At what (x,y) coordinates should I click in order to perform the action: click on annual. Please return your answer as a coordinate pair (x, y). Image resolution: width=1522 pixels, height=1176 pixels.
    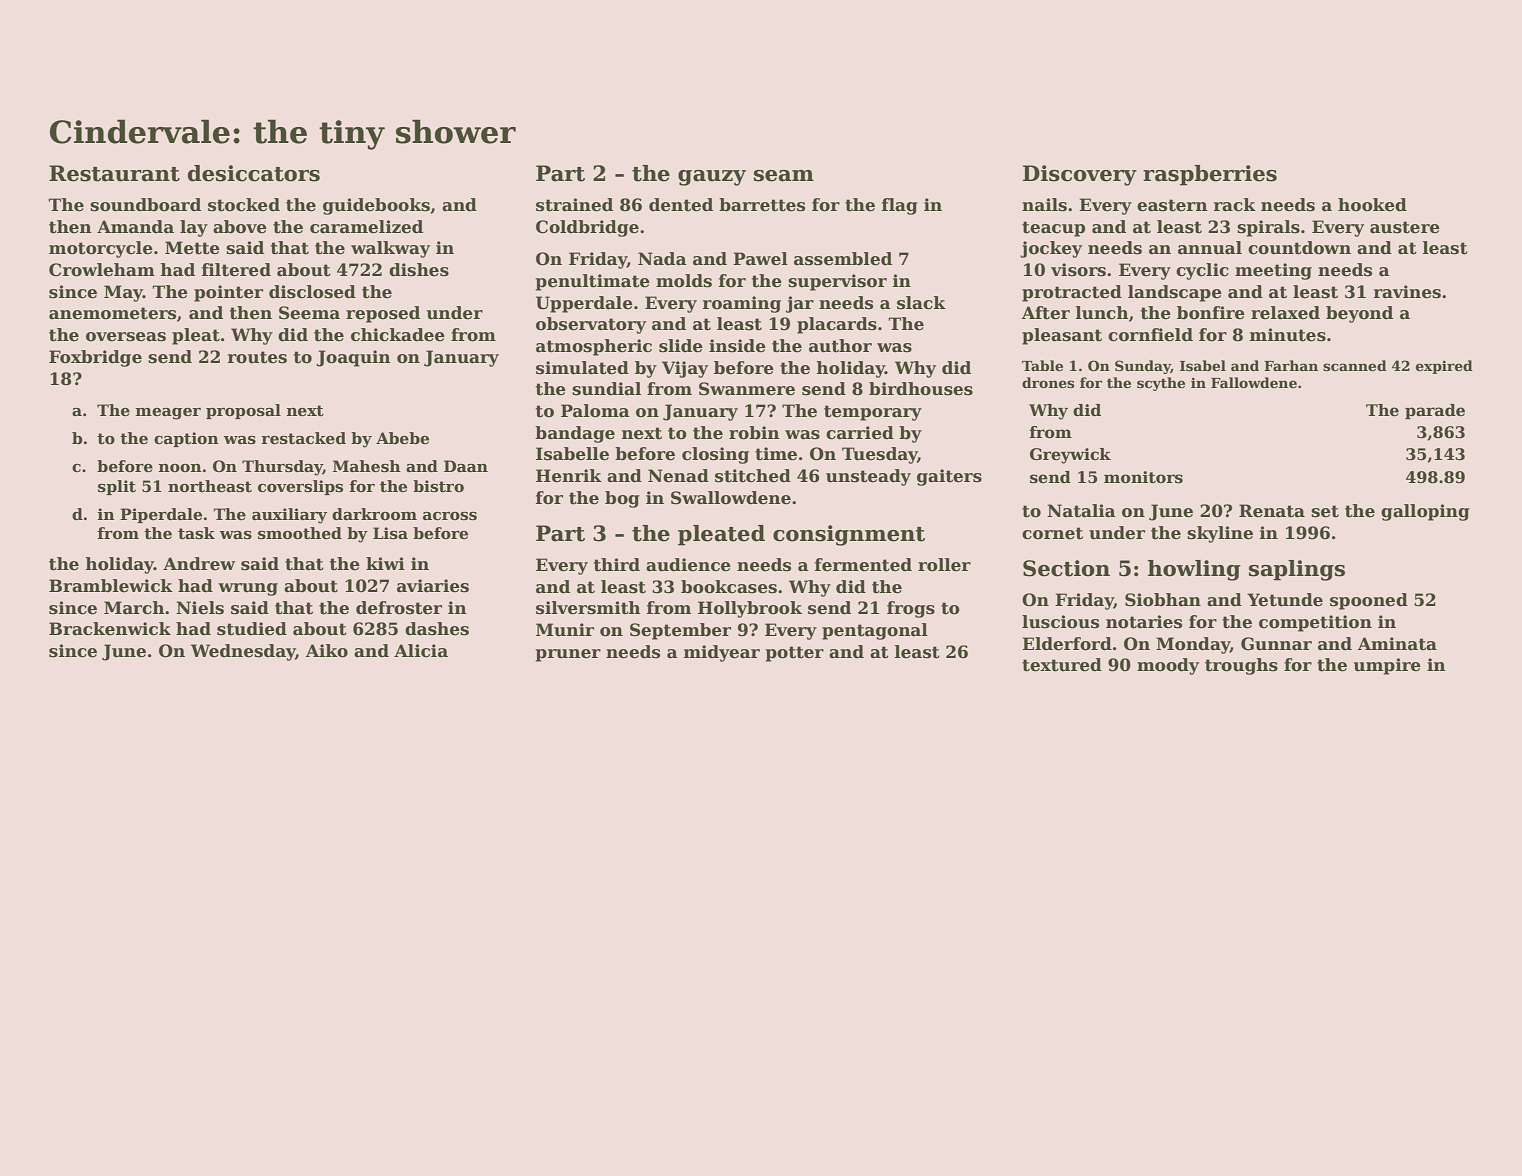
    Looking at the image, I should click on (1210, 248).
